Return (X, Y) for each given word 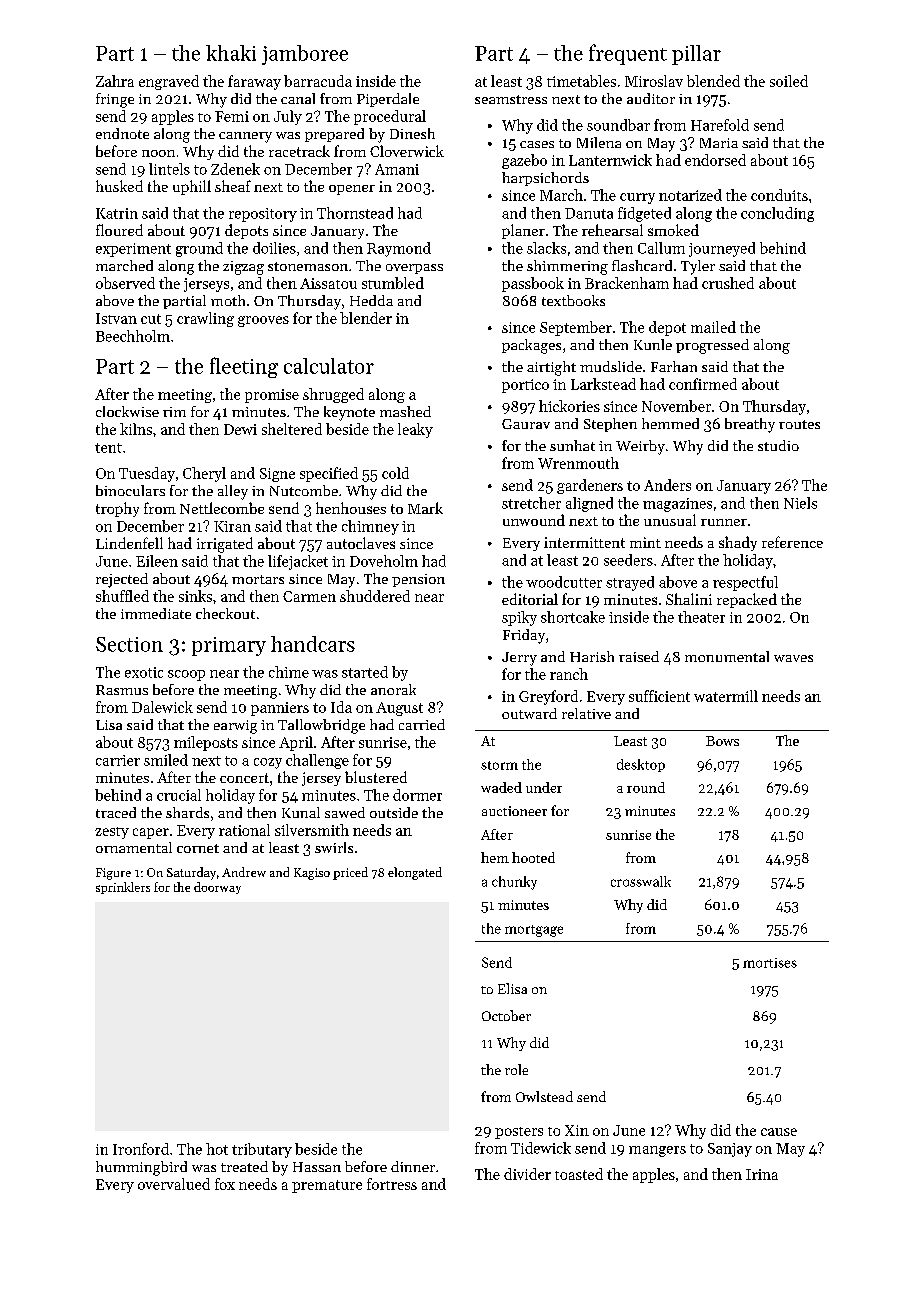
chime (289, 672)
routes (799, 424)
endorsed (715, 160)
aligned (589, 504)
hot (217, 1149)
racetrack (299, 151)
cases (537, 144)
